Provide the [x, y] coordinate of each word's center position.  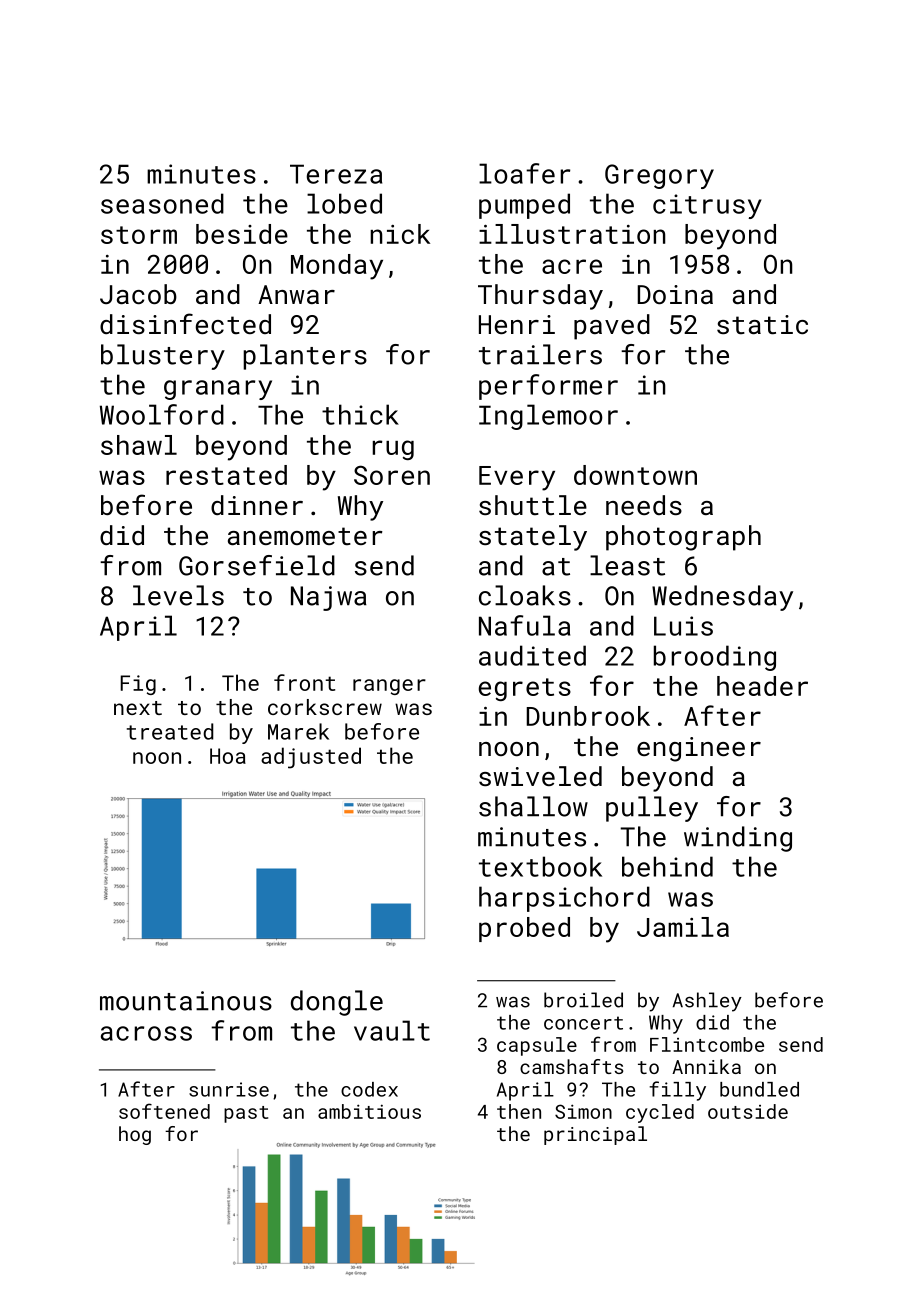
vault [392, 1030]
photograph [683, 538]
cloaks [525, 595]
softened [164, 1111]
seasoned [162, 203]
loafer [524, 173]
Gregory [659, 176]
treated [170, 731]
